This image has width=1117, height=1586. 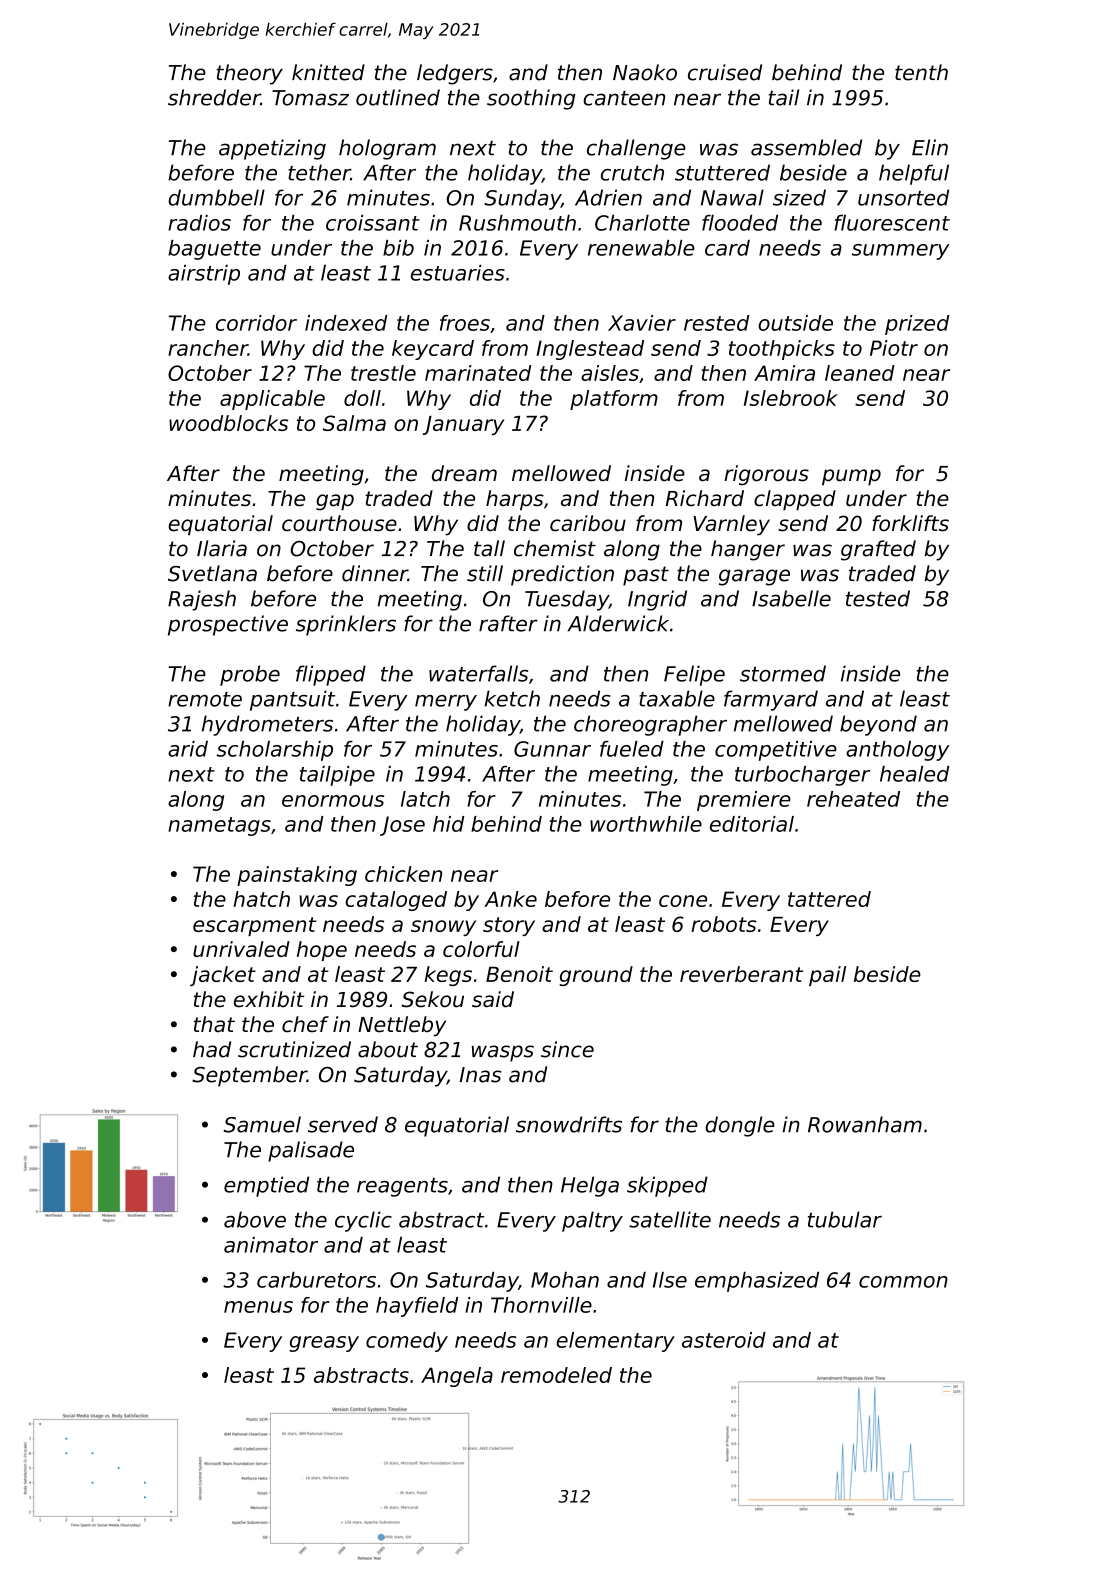 I want to click on satellite, so click(x=670, y=1219).
